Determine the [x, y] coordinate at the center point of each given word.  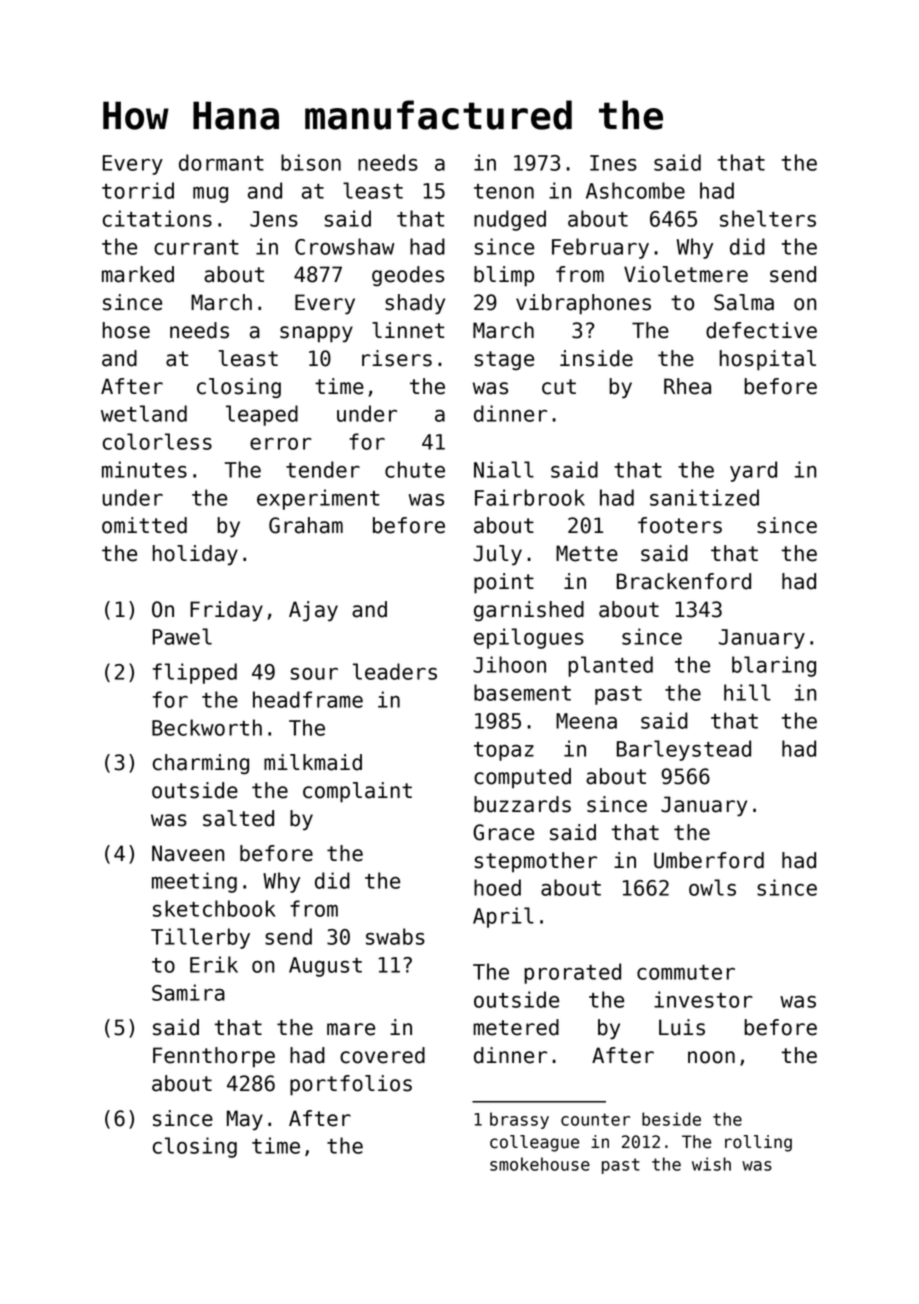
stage [504, 360]
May [245, 1120]
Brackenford [684, 581]
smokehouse [540, 1164]
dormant [221, 162]
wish [711, 1164]
